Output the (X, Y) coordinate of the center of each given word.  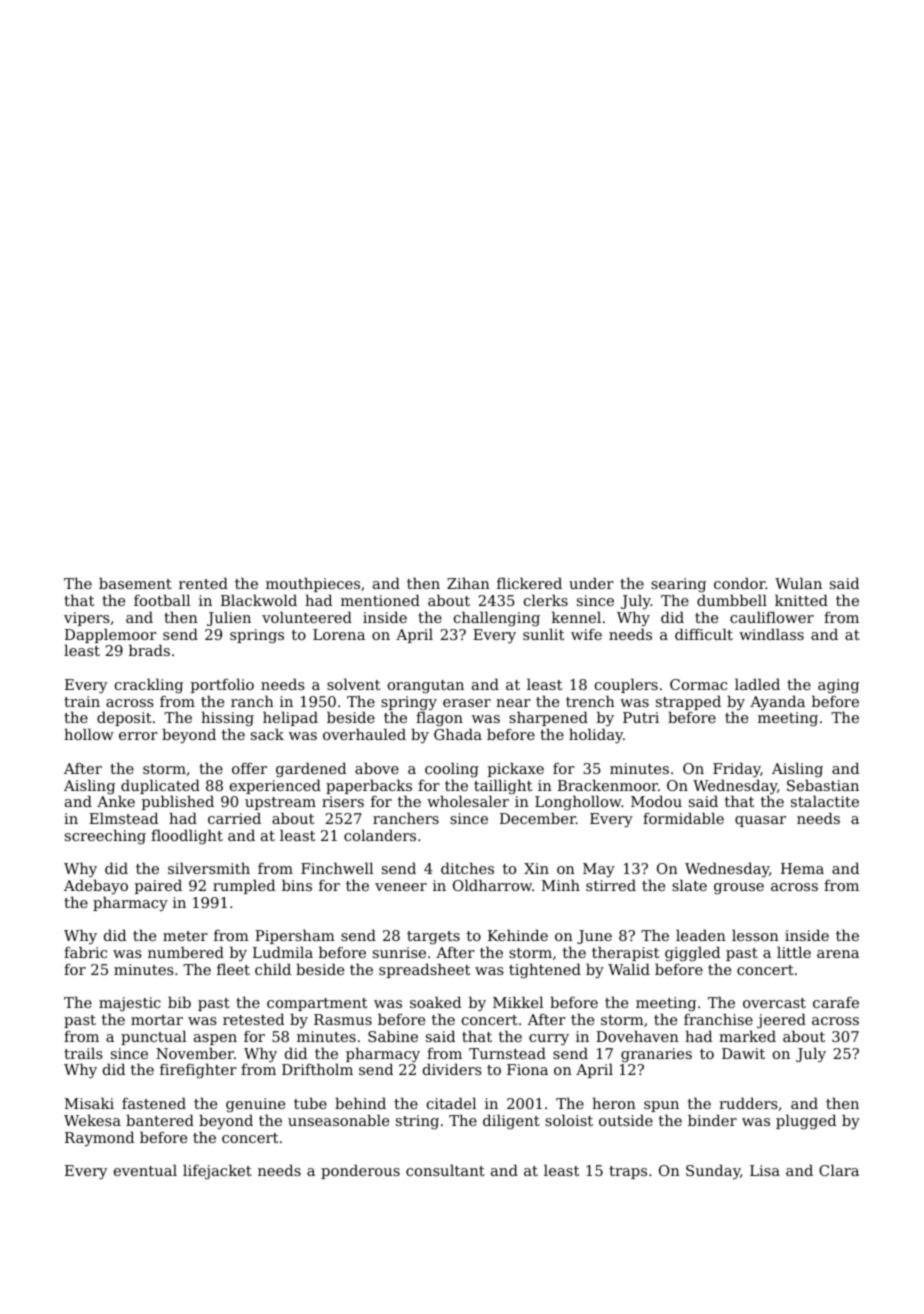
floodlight (187, 837)
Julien (229, 618)
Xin (536, 868)
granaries (656, 1055)
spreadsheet (424, 970)
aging (838, 686)
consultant (445, 1170)
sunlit (543, 634)
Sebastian (823, 785)
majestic (130, 1004)
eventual (145, 1170)
